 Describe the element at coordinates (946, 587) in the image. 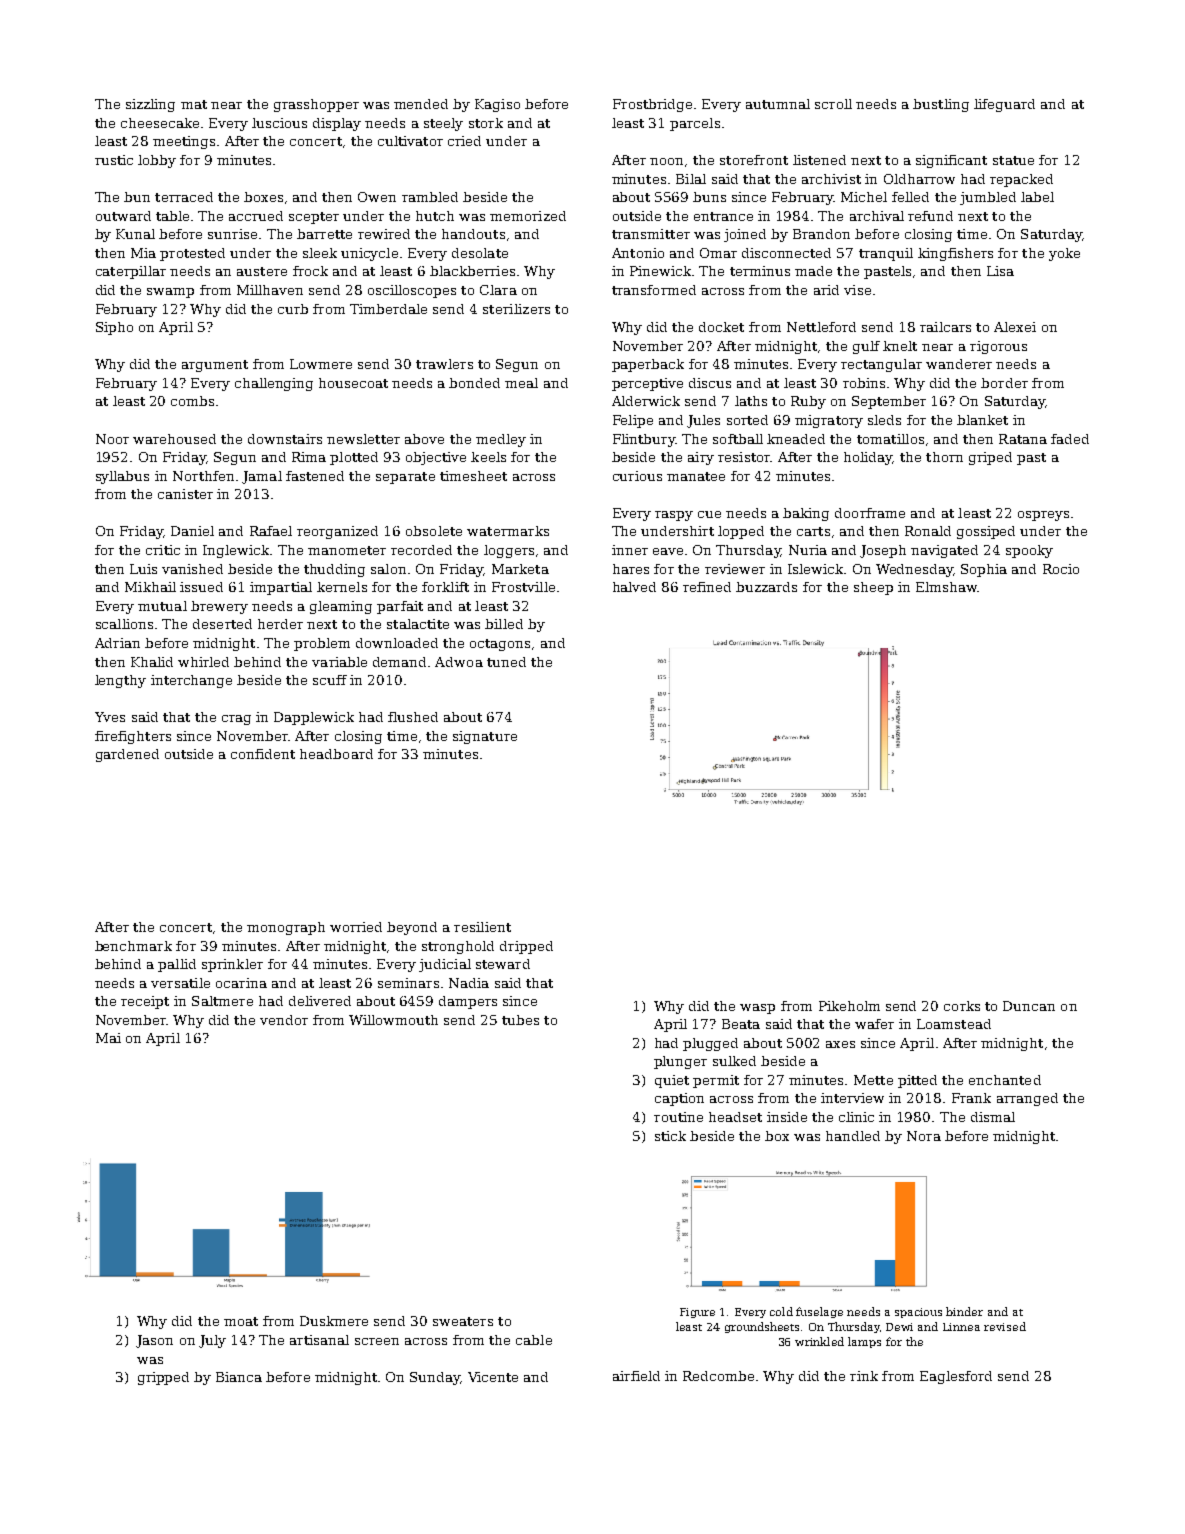

I see `Elmshaw` at that location.
